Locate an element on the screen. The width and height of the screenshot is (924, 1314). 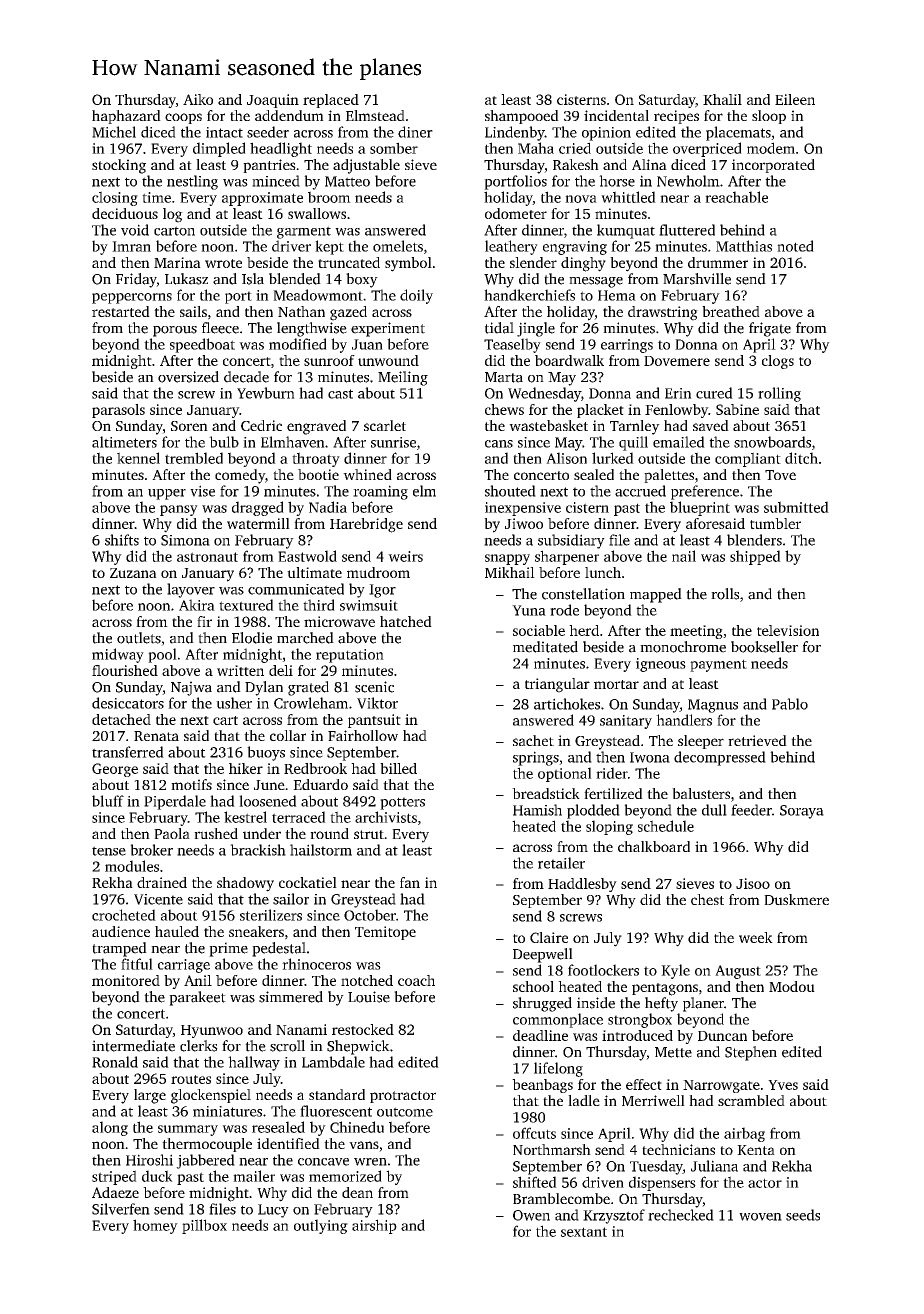
Aiko is located at coordinates (198, 99).
